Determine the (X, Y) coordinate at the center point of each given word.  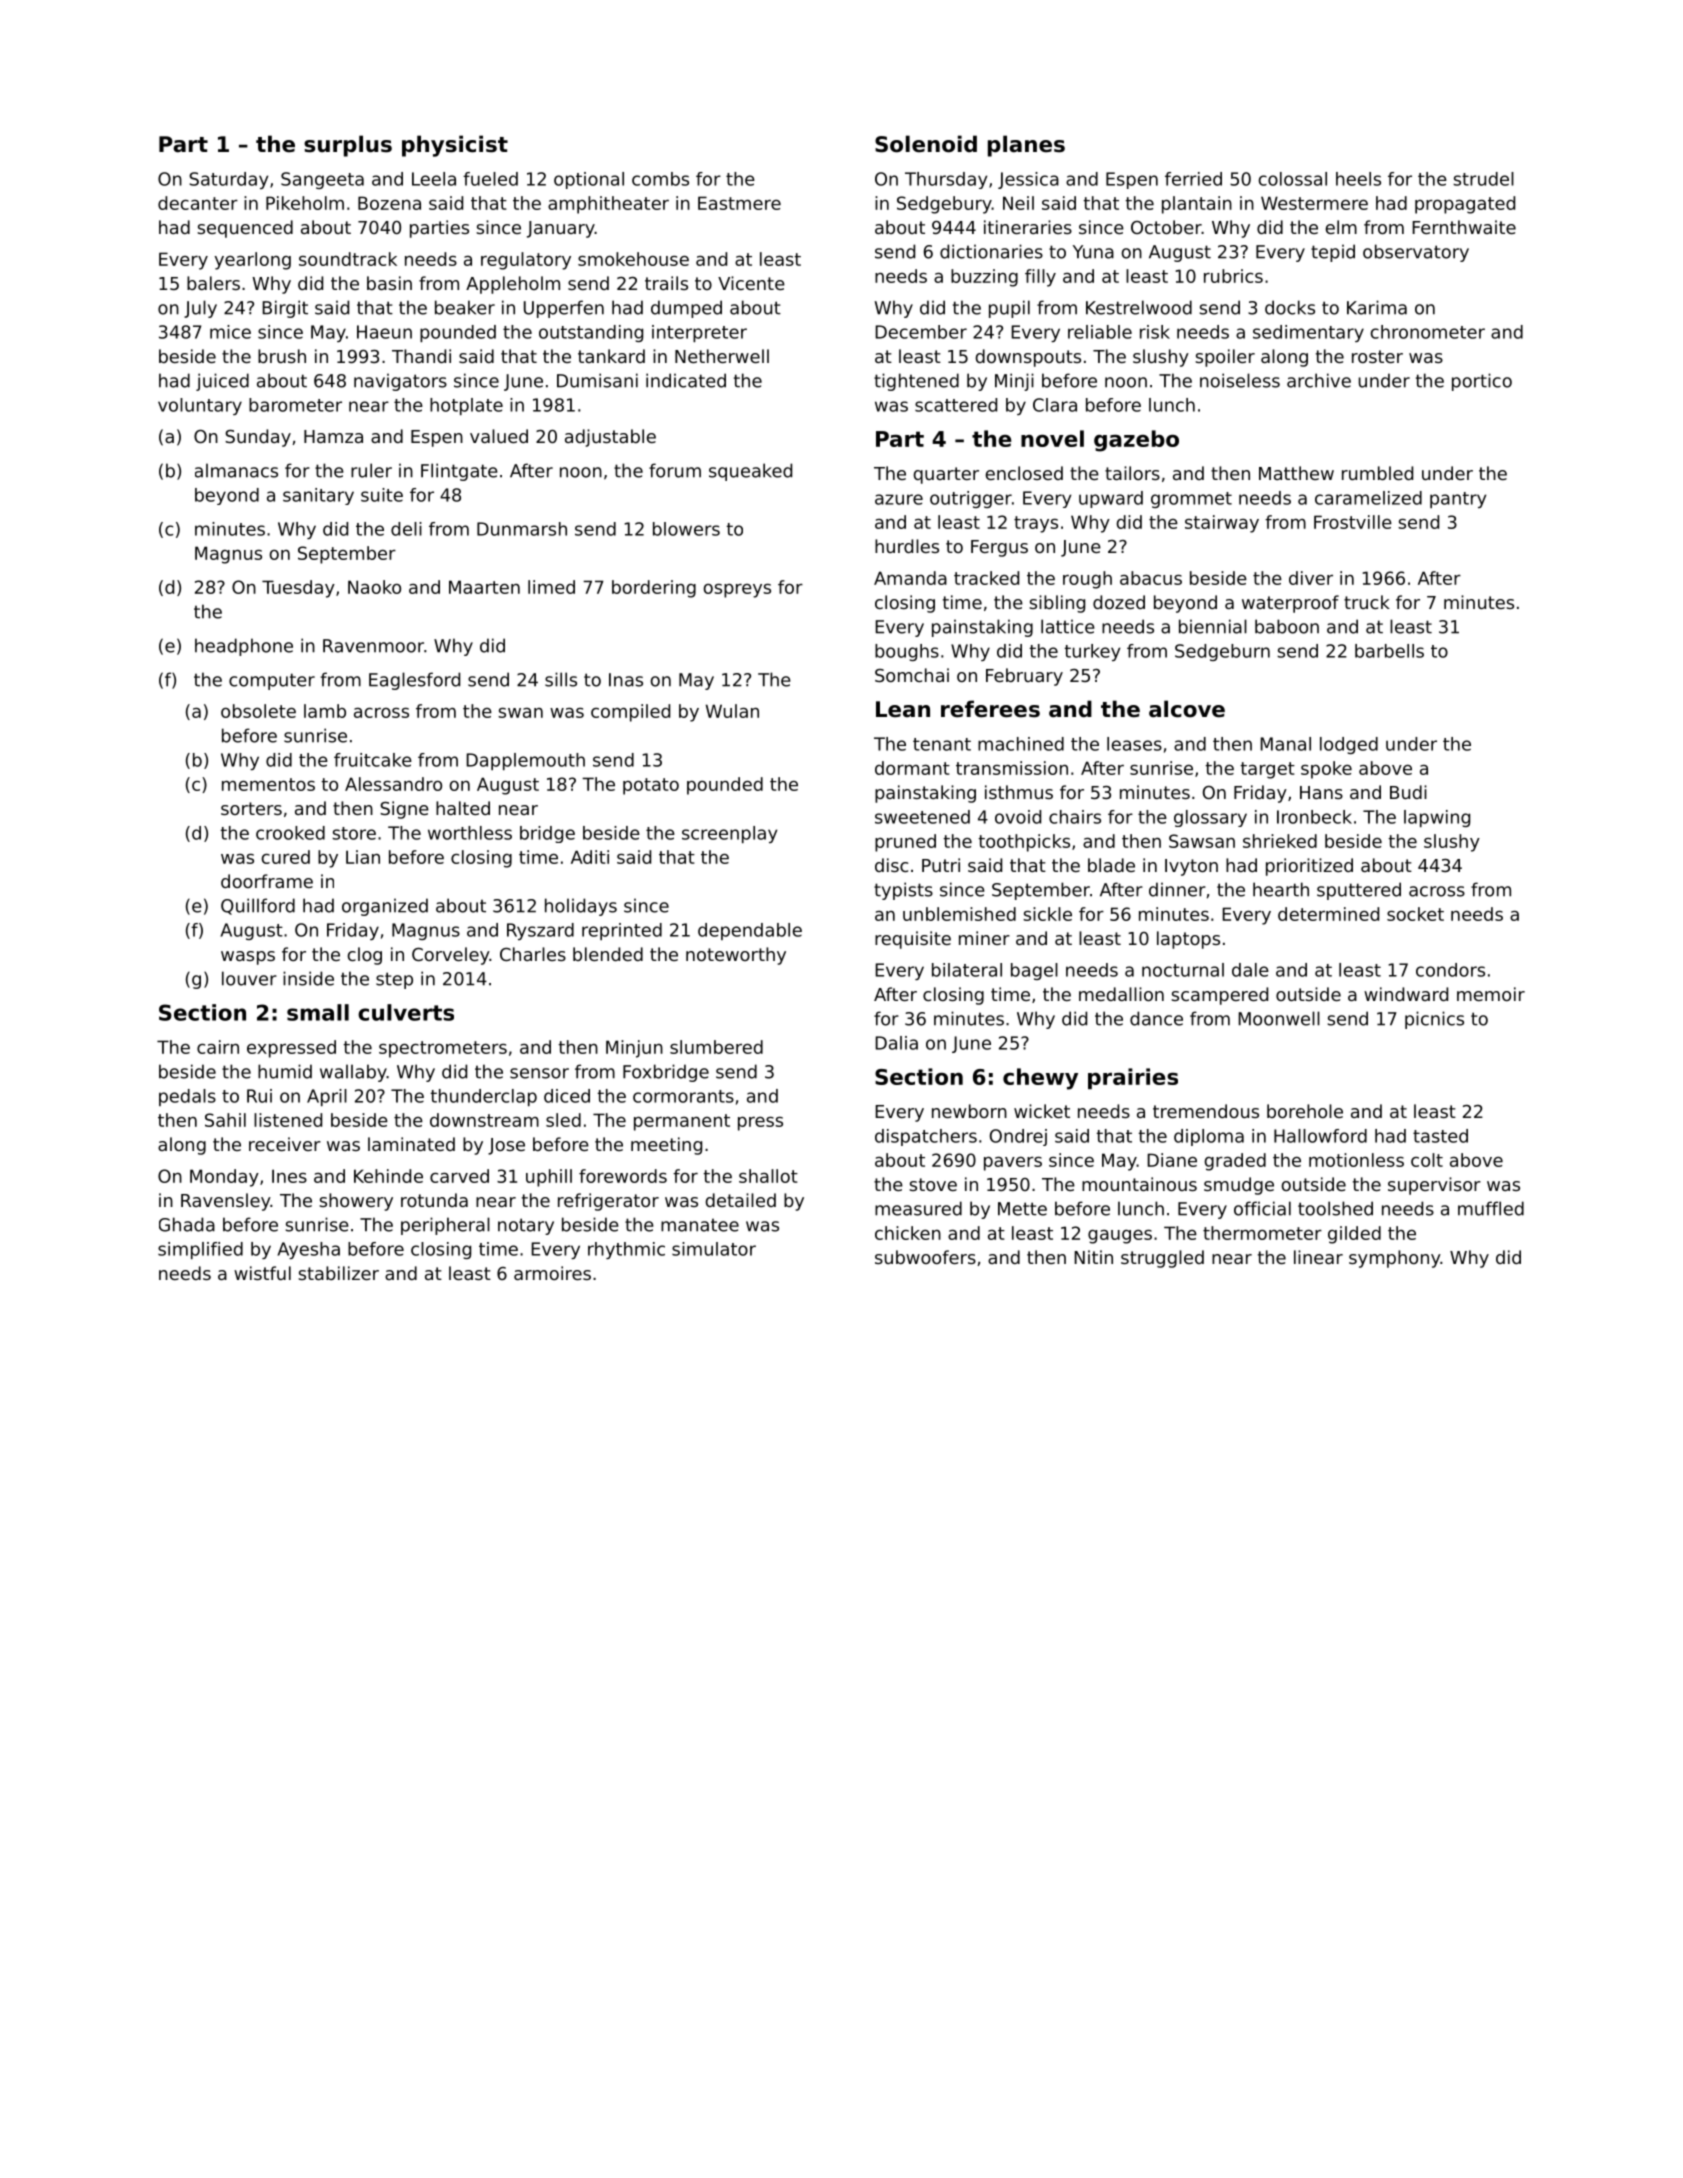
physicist (455, 146)
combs (660, 179)
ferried (1193, 179)
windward (1406, 994)
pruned (905, 843)
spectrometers (443, 1049)
